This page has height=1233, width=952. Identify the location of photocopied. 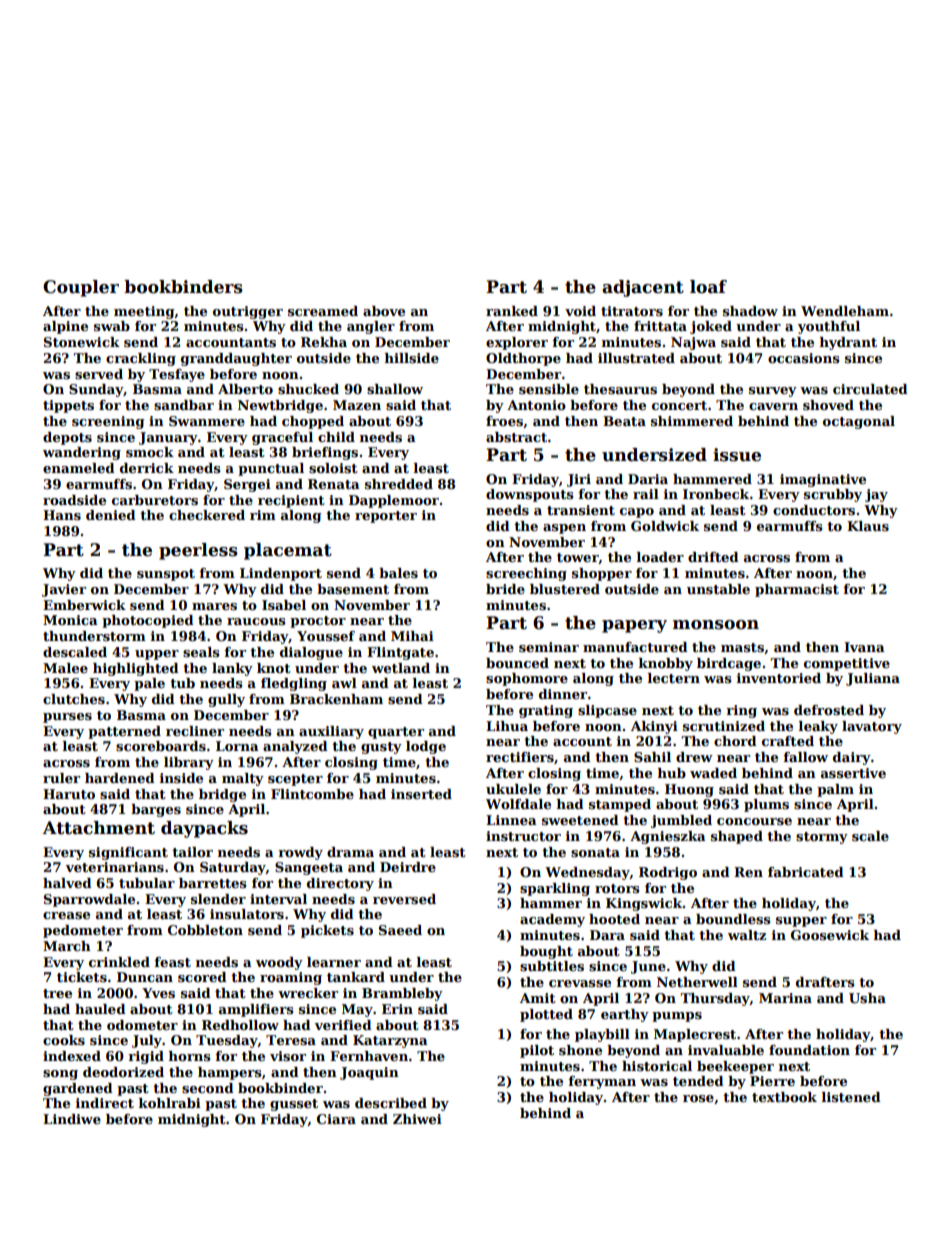
(148, 621).
